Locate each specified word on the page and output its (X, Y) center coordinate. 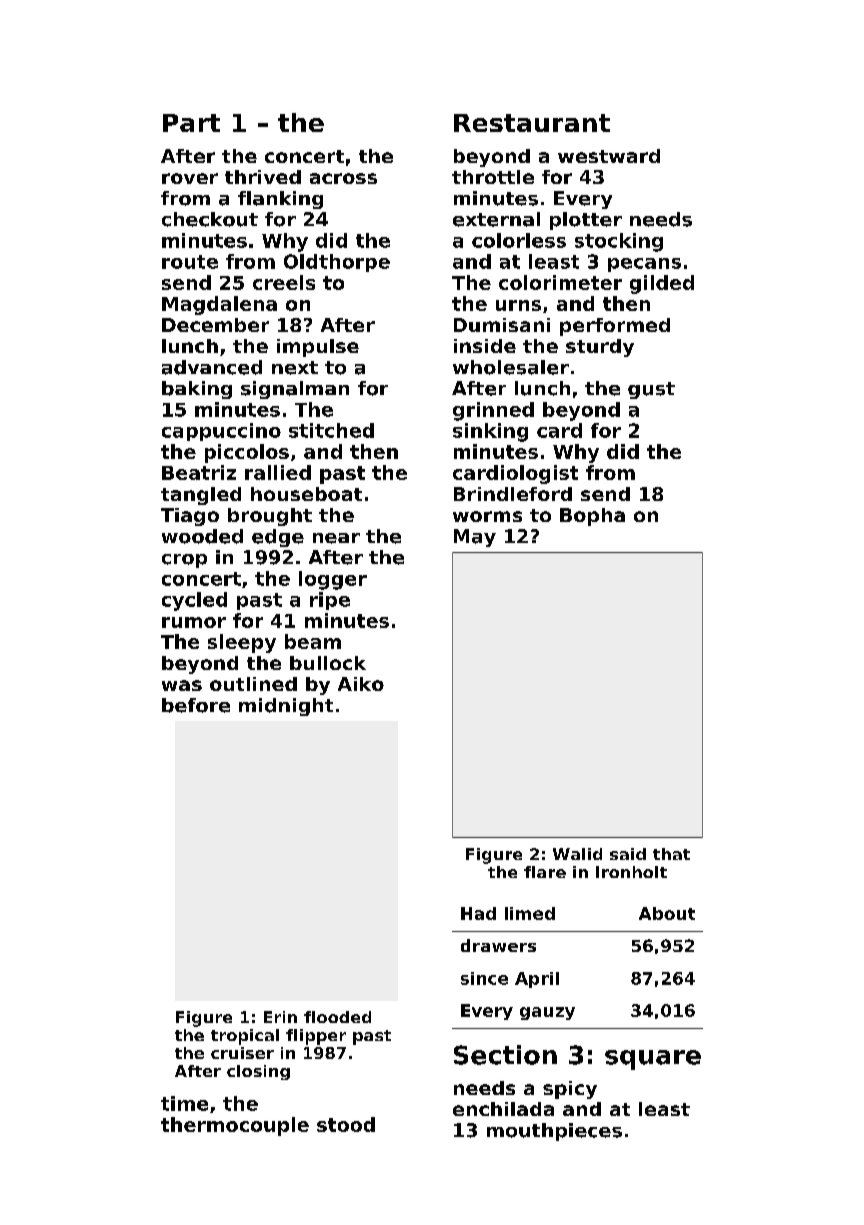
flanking (280, 200)
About (667, 913)
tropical (245, 1037)
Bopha (592, 517)
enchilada (503, 1109)
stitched (331, 430)
